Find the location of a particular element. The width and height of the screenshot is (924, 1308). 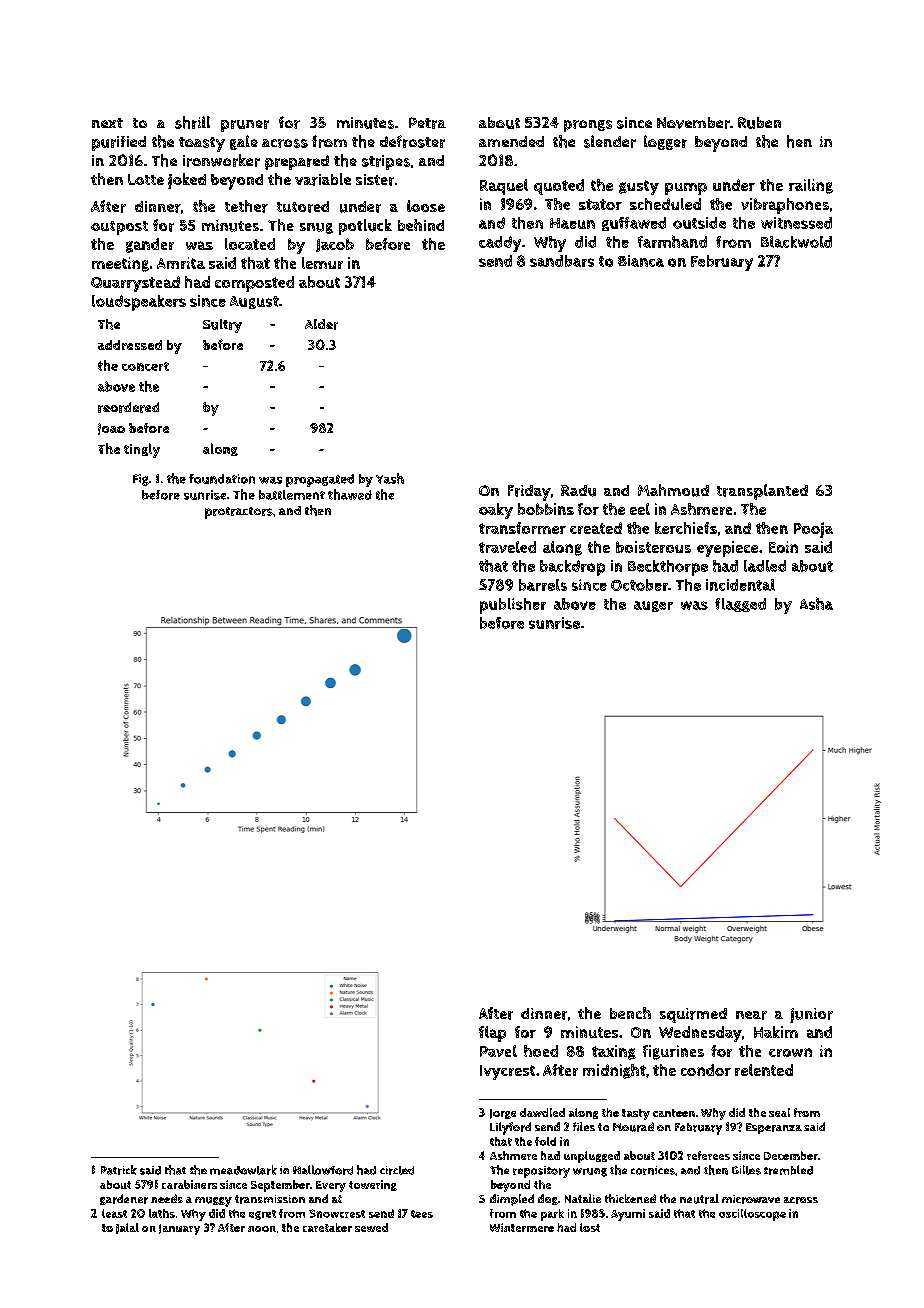

protractors is located at coordinates (239, 513).
